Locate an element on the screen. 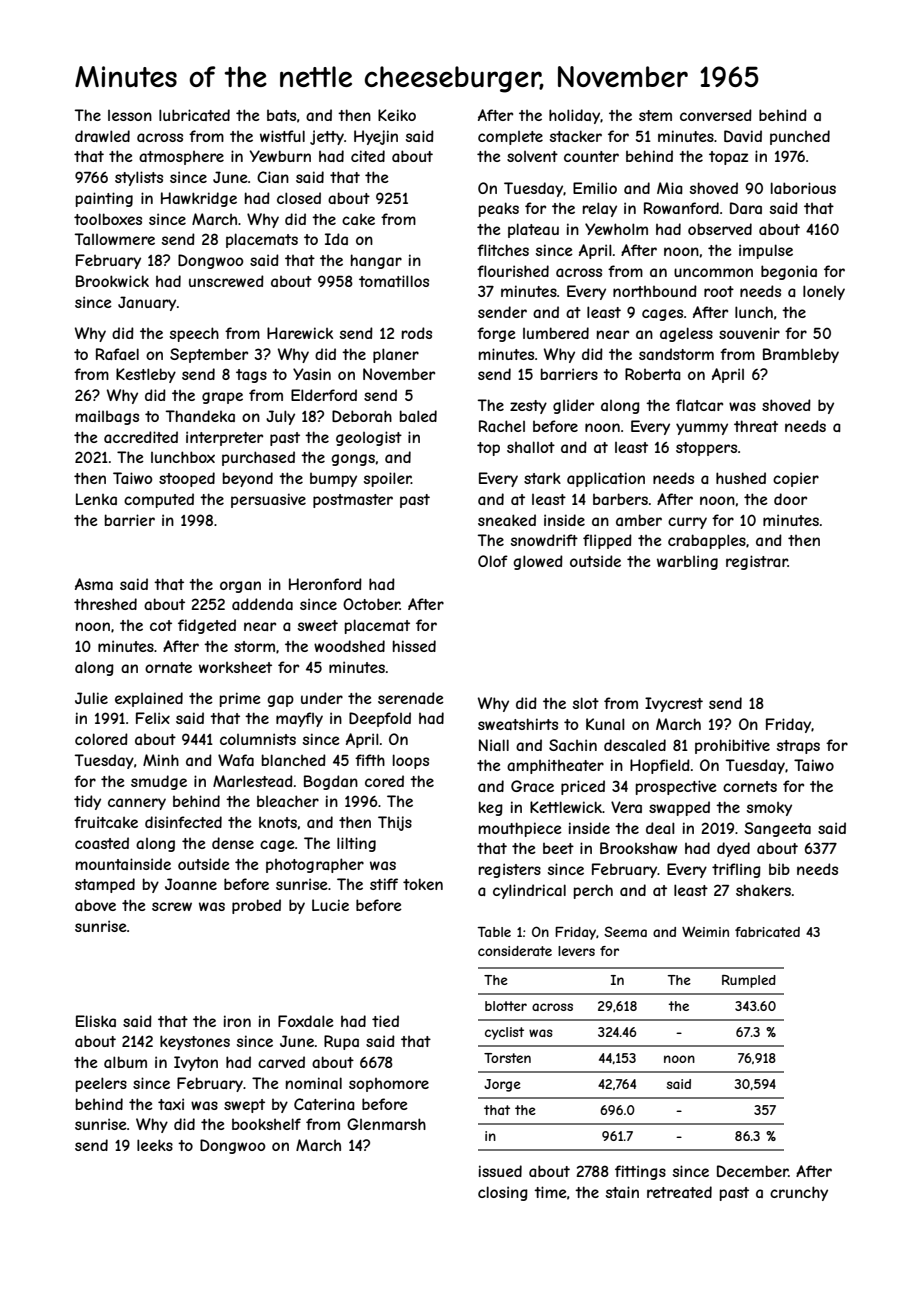  beet is located at coordinates (558, 848).
